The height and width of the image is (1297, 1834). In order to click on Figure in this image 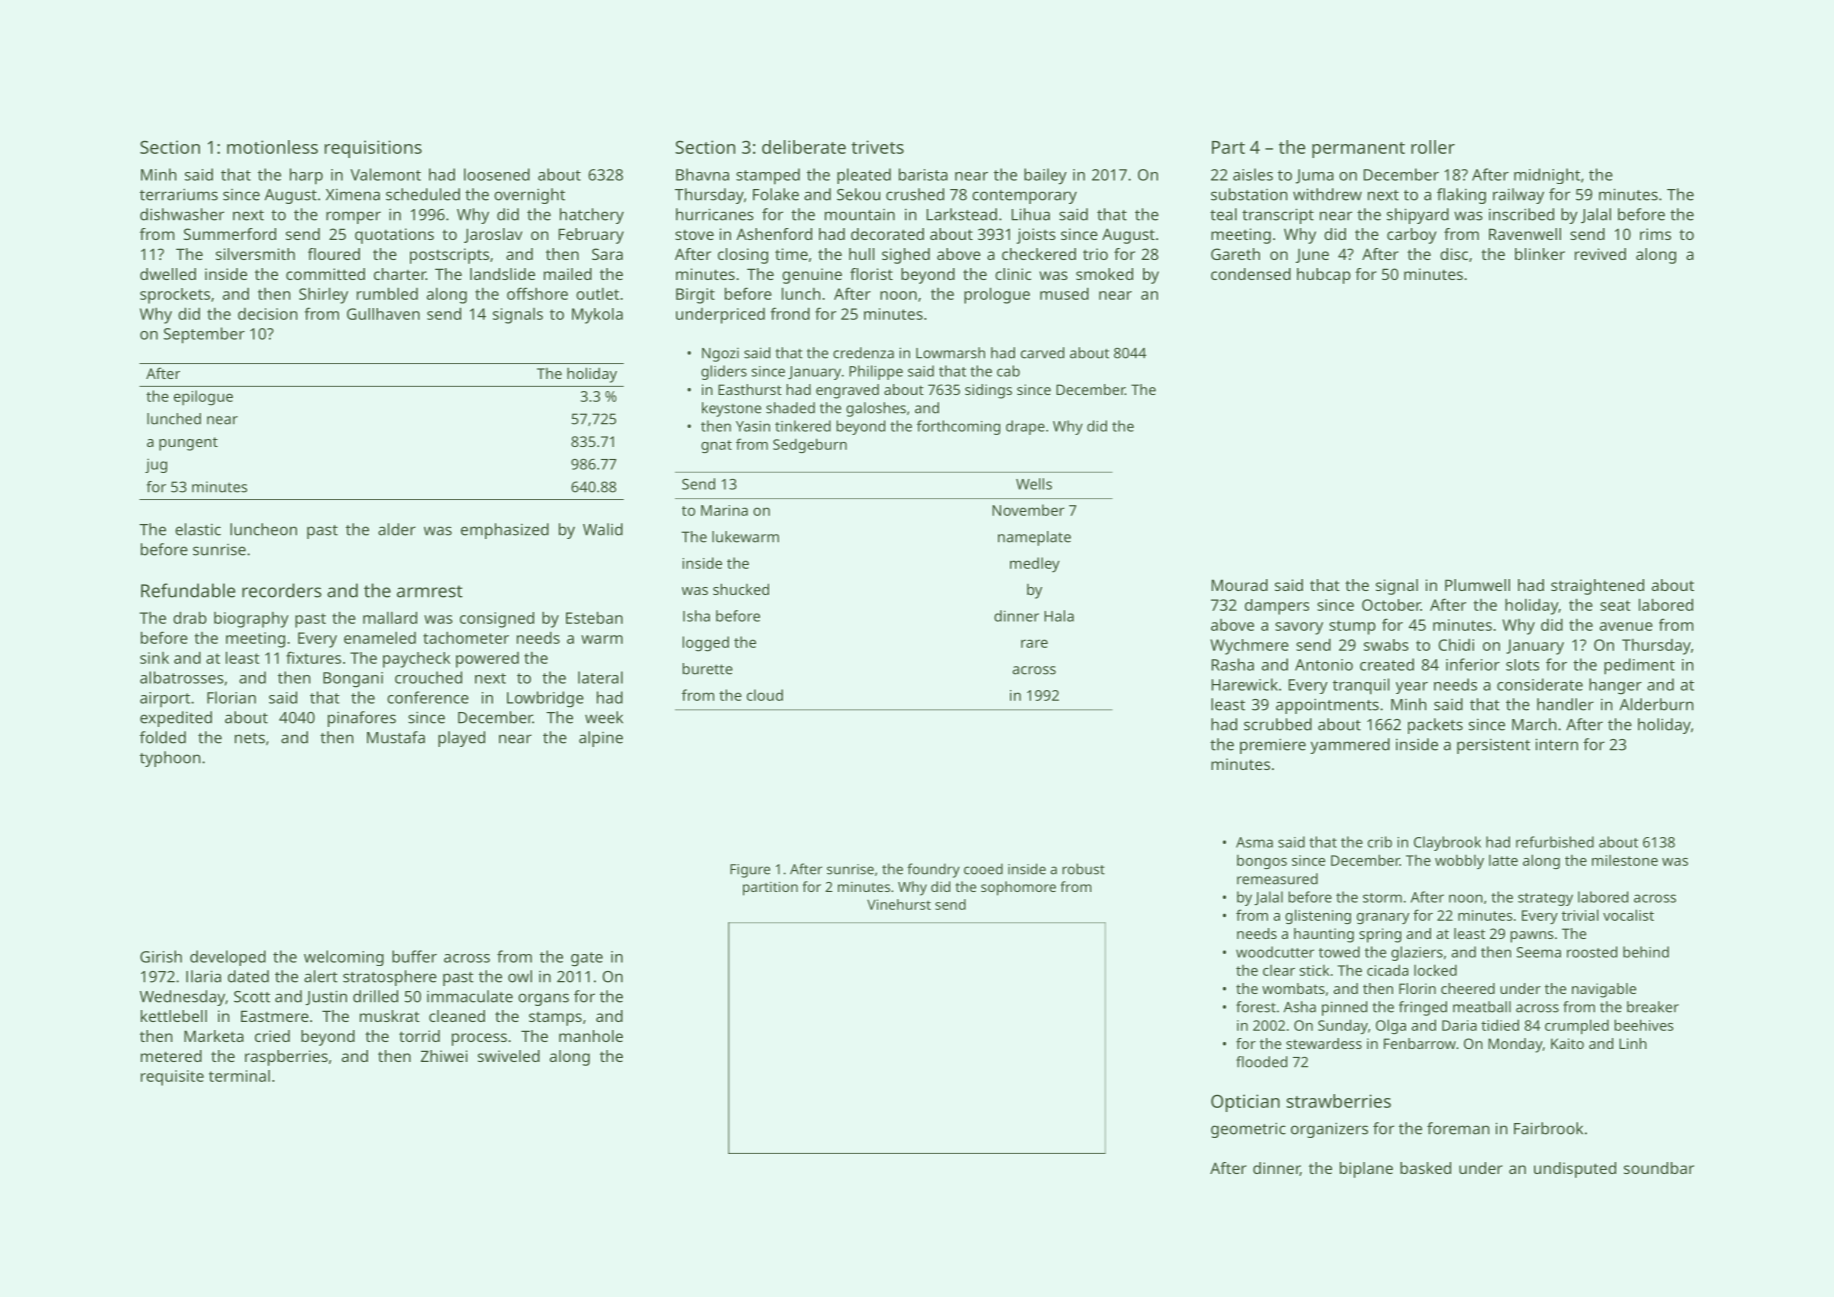, I will do `click(750, 871)`.
